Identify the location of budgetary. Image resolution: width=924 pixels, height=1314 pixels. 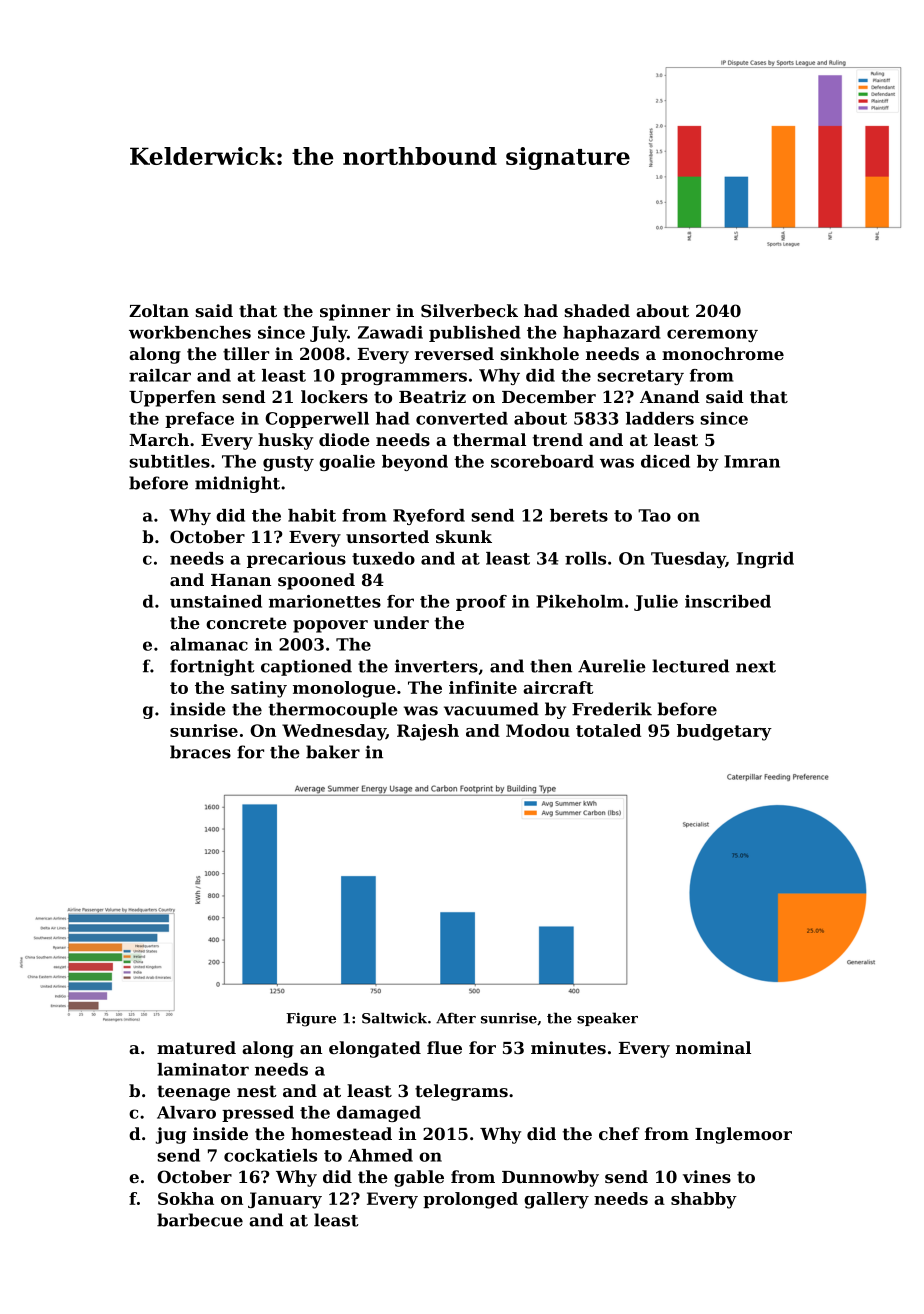
(724, 732).
